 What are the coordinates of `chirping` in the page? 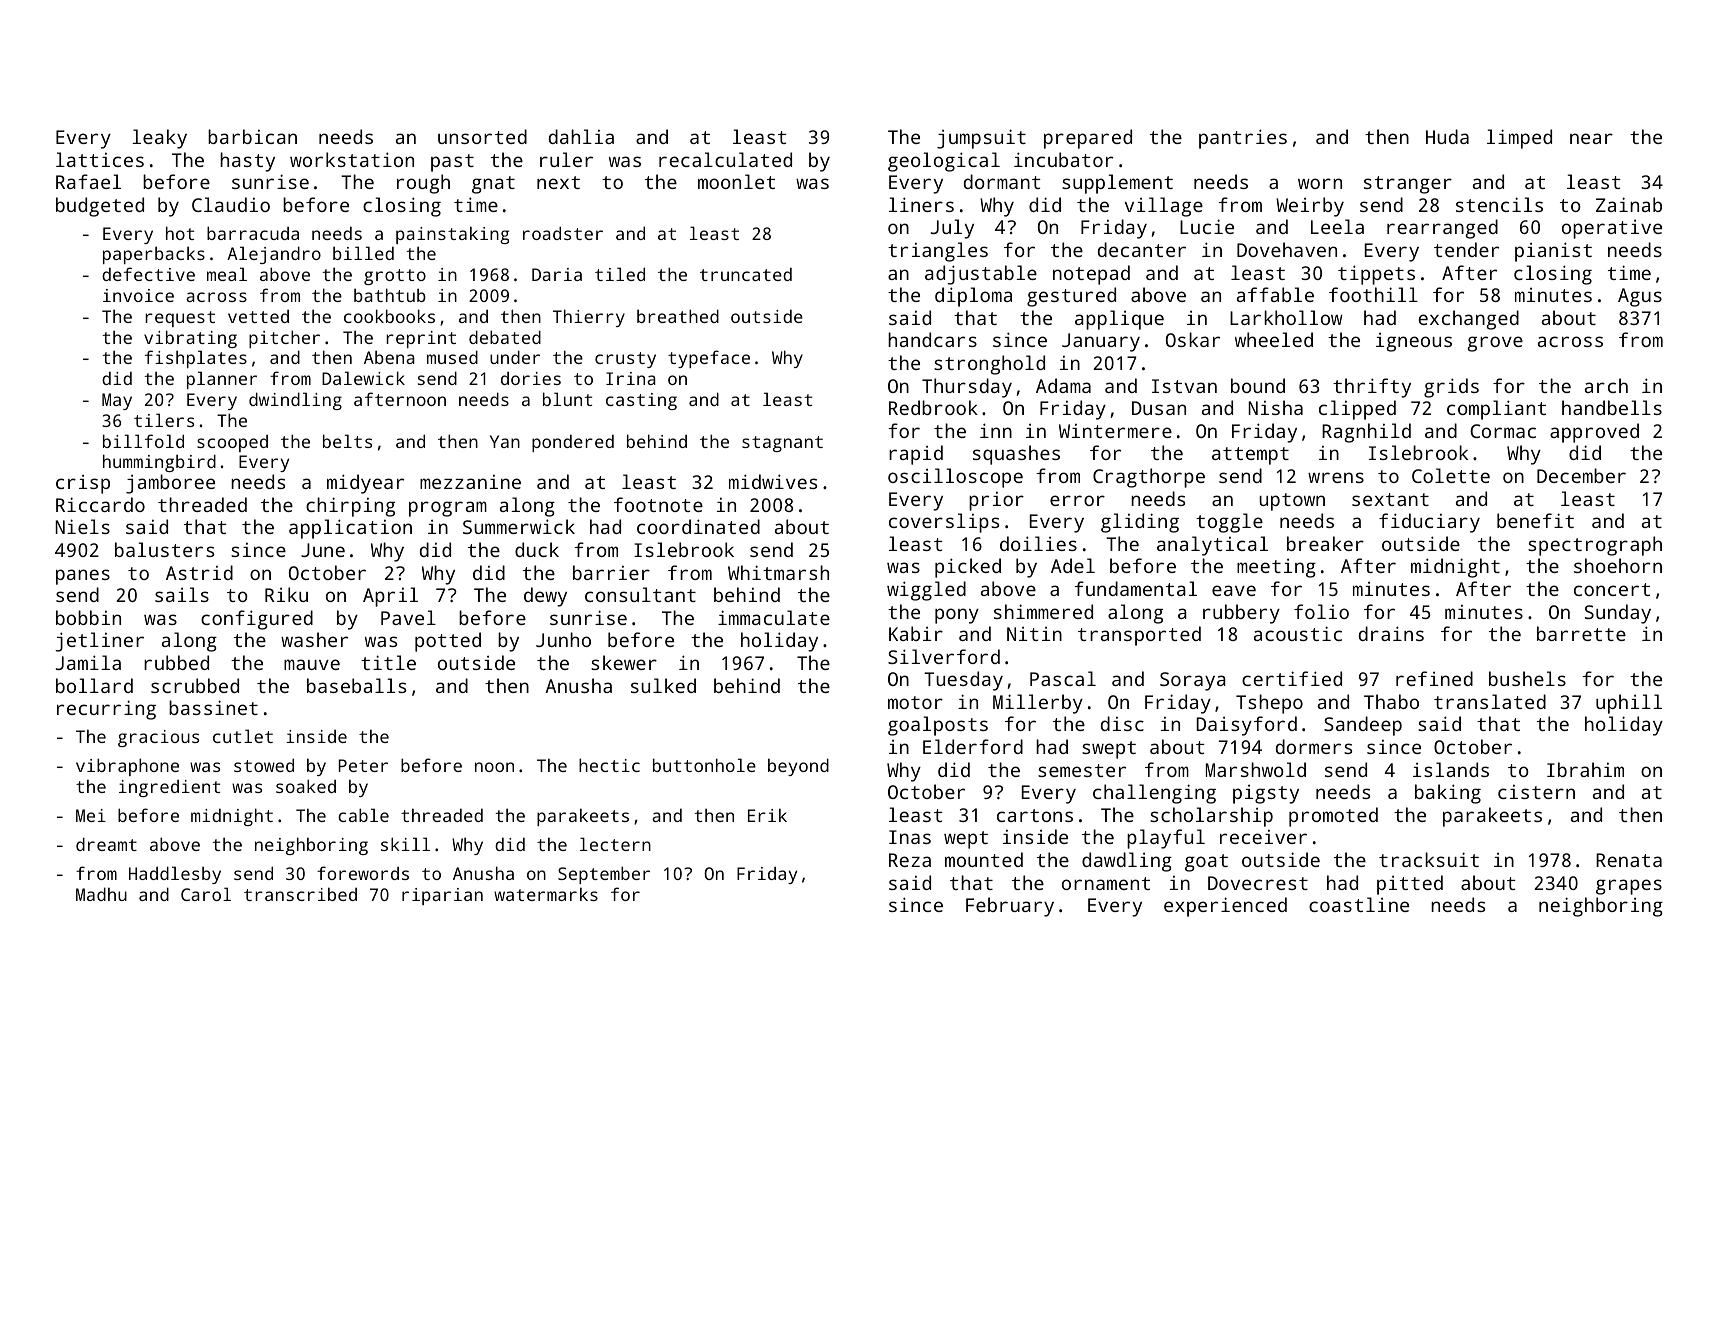 It's located at (350, 507).
